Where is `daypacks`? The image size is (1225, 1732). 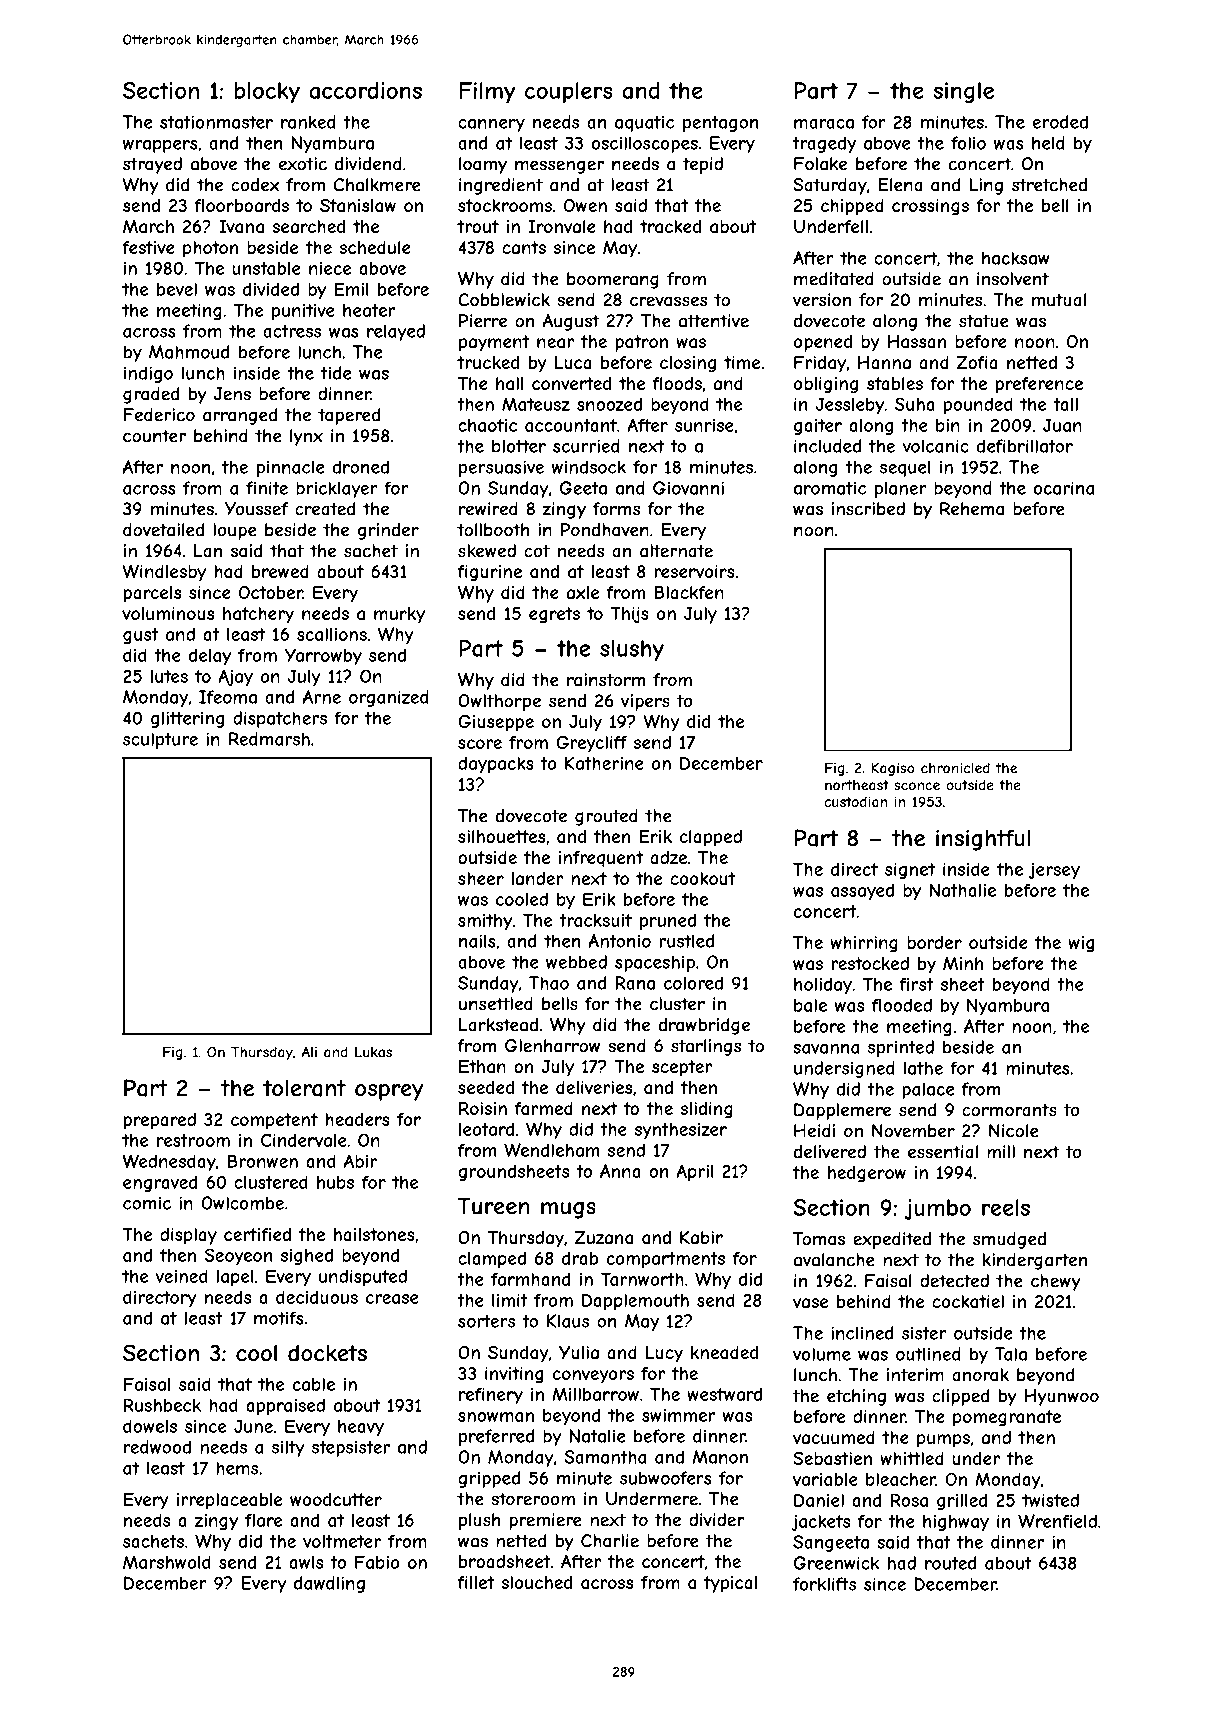
daypacks is located at coordinates (496, 764).
